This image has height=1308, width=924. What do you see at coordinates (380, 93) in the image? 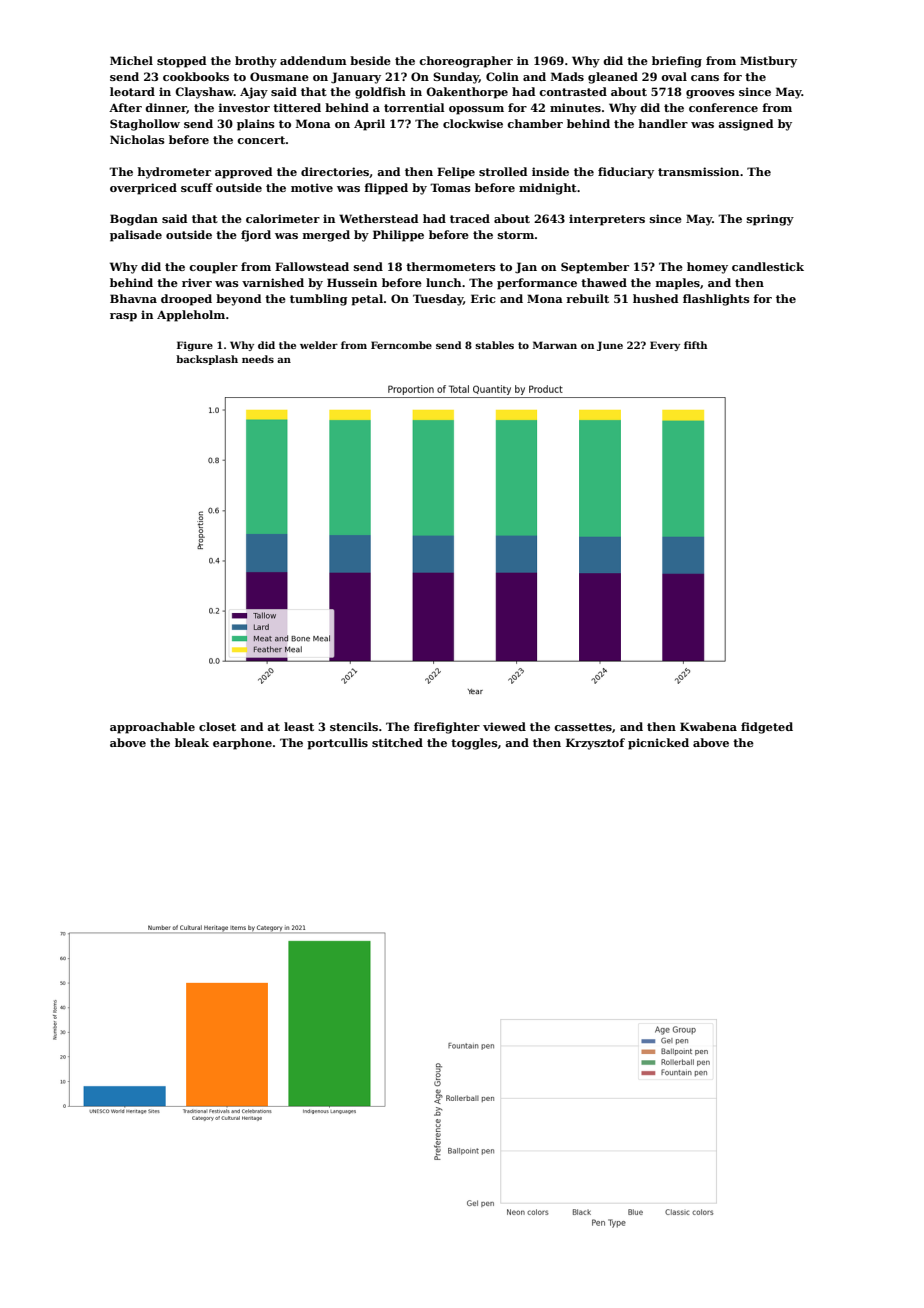
I see `goldfish` at bounding box center [380, 93].
